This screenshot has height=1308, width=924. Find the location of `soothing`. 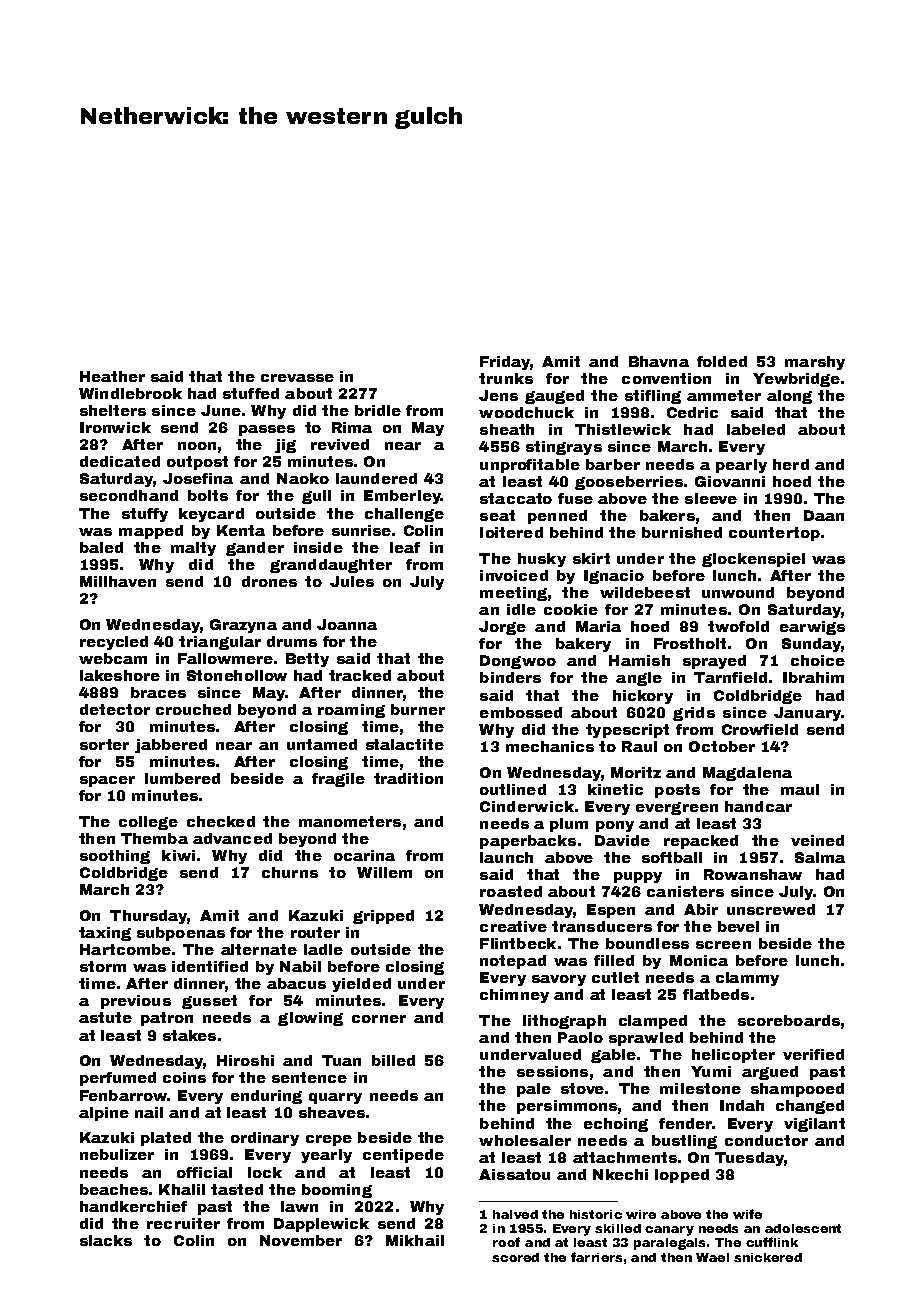

soothing is located at coordinates (115, 857).
